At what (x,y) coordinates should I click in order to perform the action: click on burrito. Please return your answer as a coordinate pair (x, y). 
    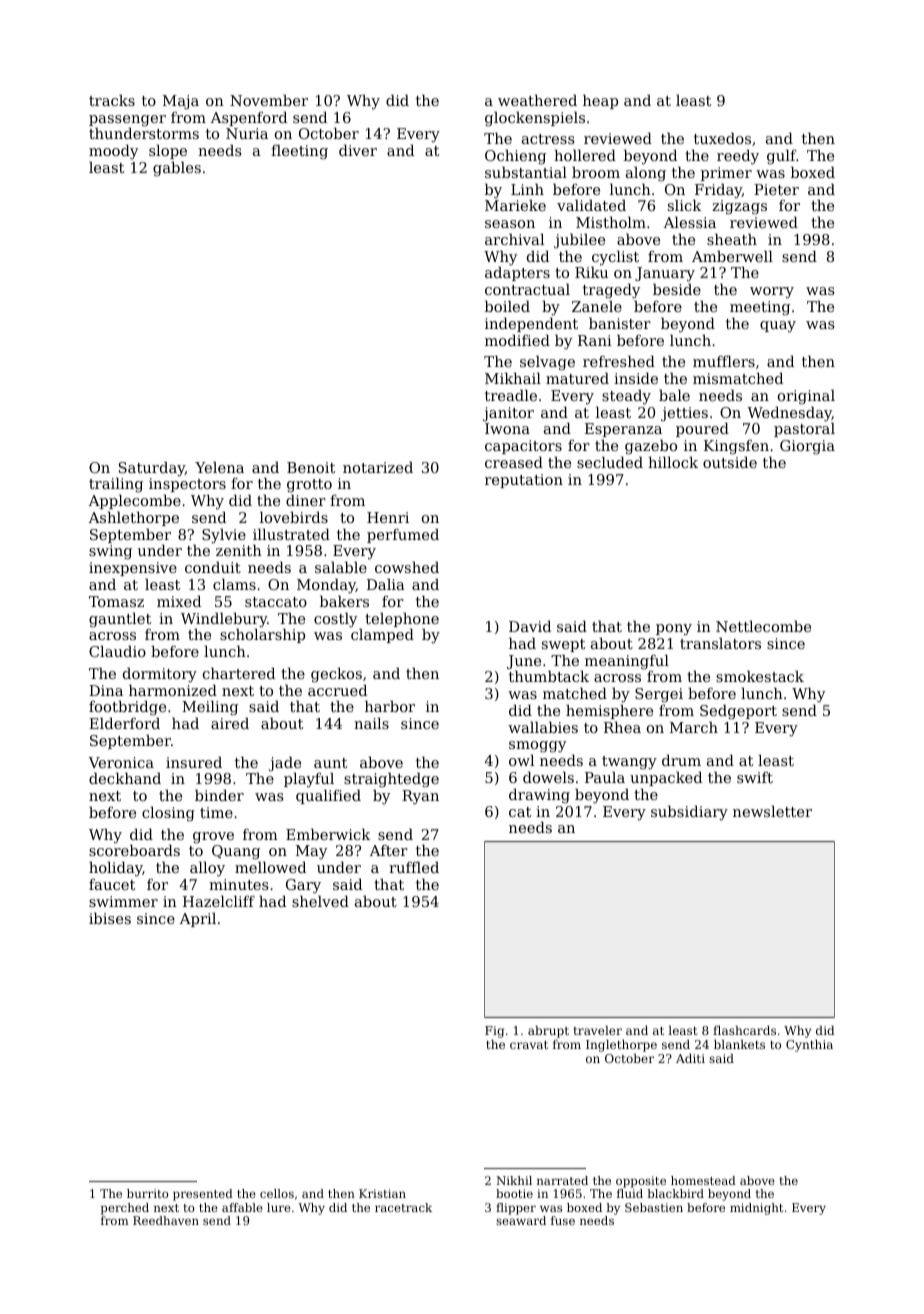
    Looking at the image, I should click on (147, 1193).
